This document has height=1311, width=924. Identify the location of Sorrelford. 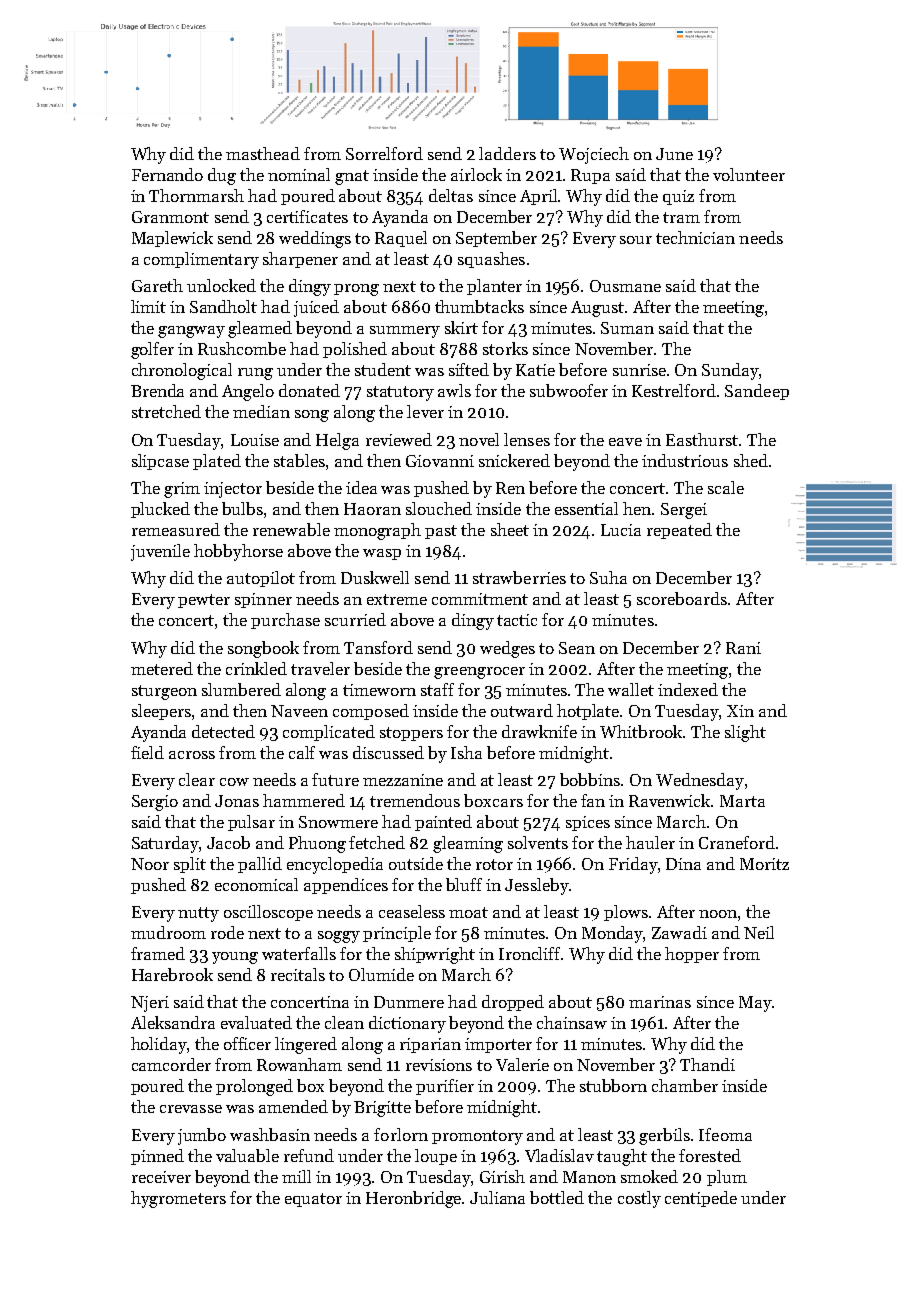
(384, 153).
